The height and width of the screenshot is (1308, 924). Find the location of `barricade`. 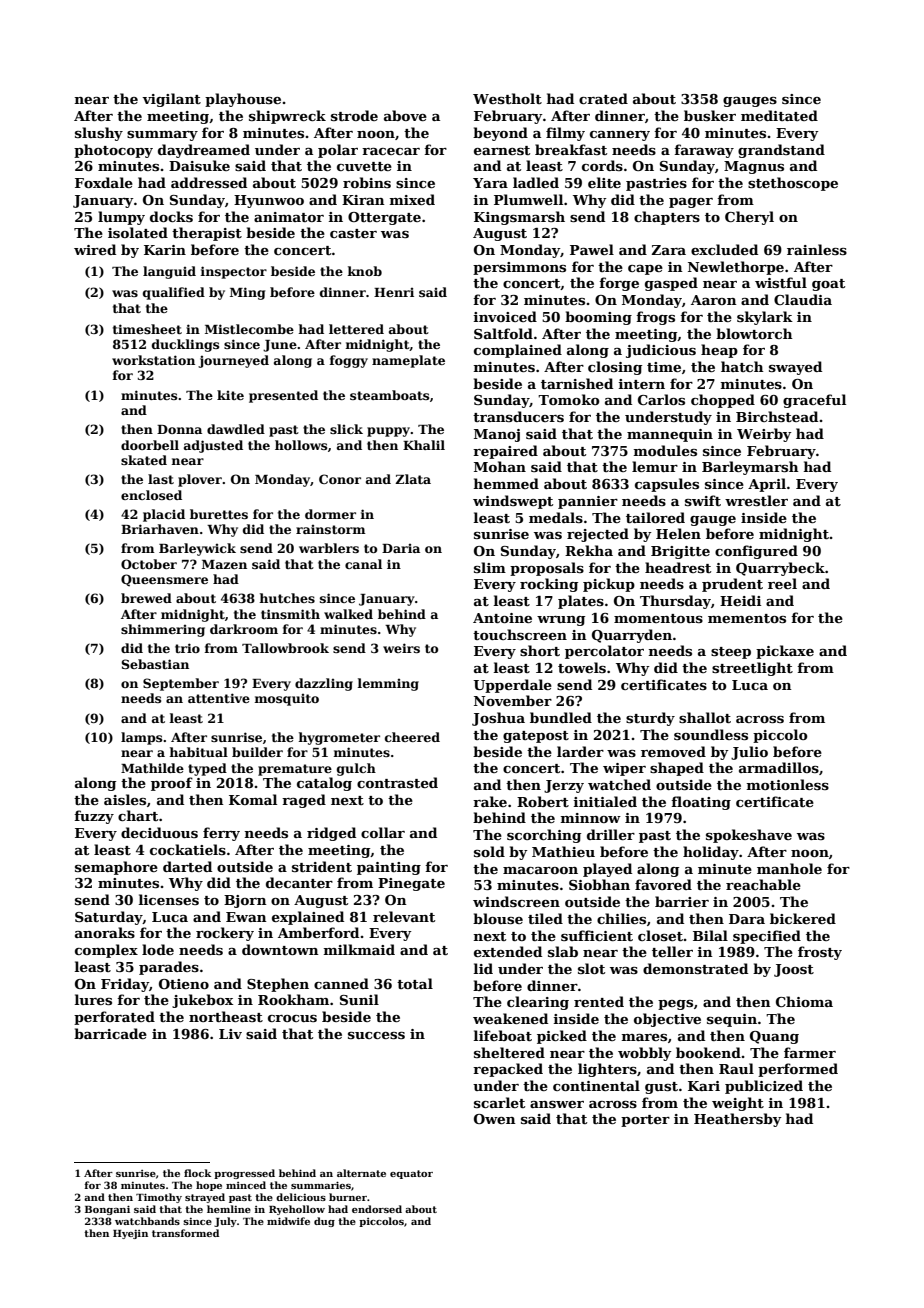

barricade is located at coordinates (110, 1033).
